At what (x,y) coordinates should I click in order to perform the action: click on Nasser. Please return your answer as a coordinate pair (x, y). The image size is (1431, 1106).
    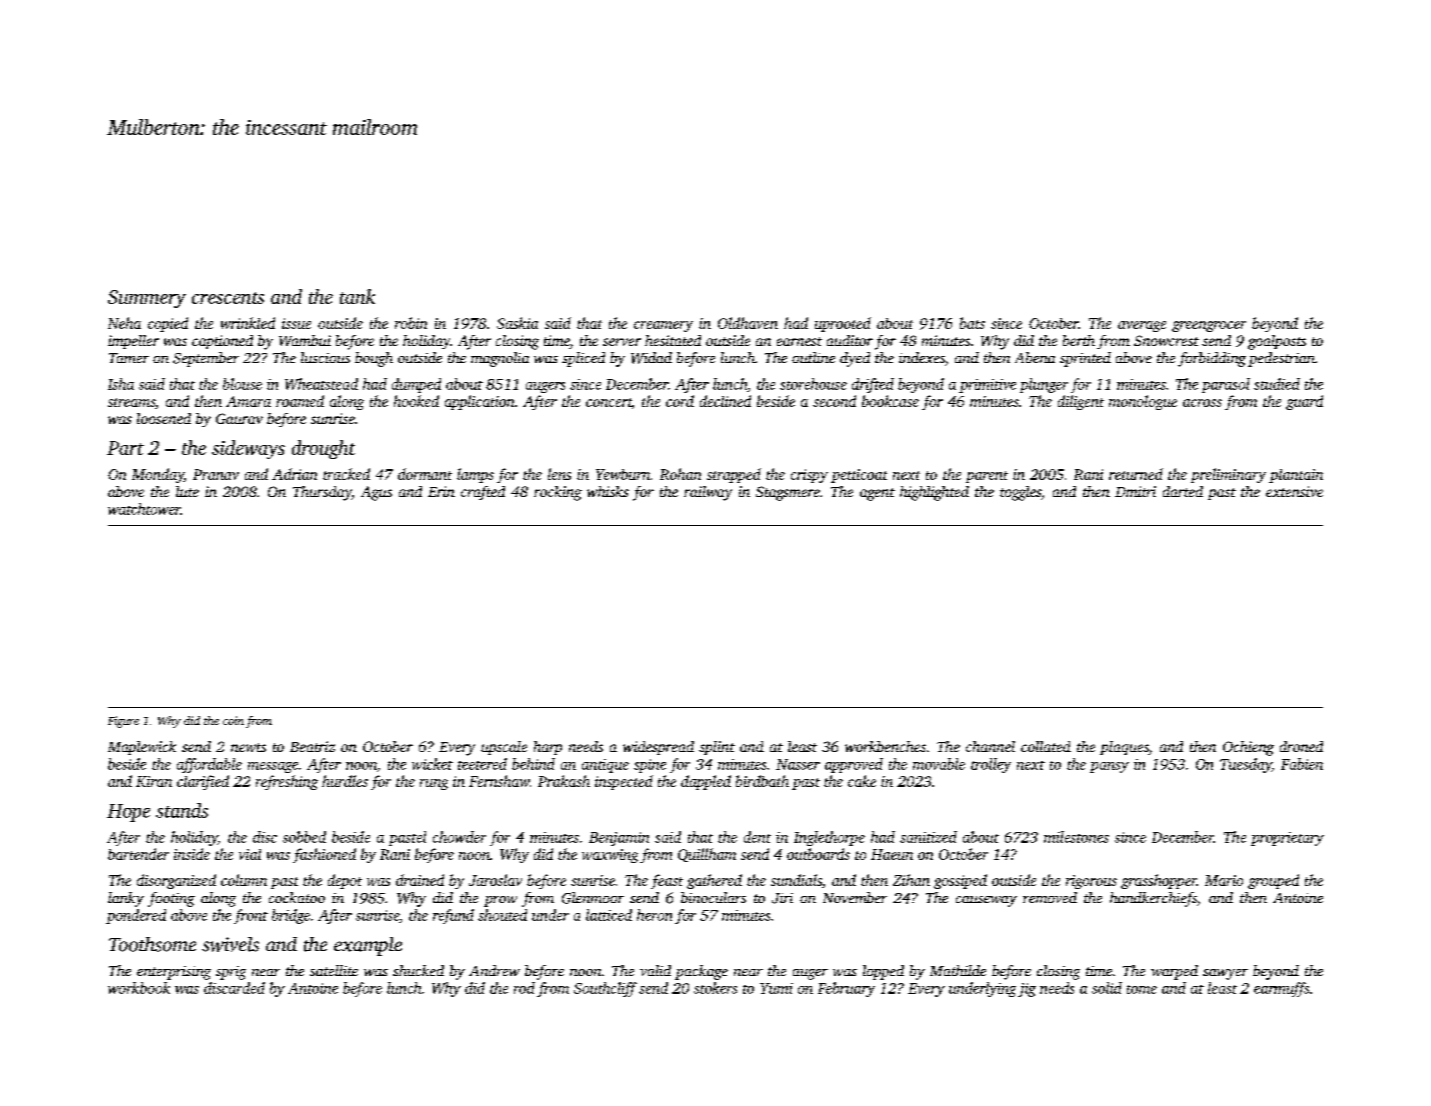
    Looking at the image, I should click on (798, 764).
